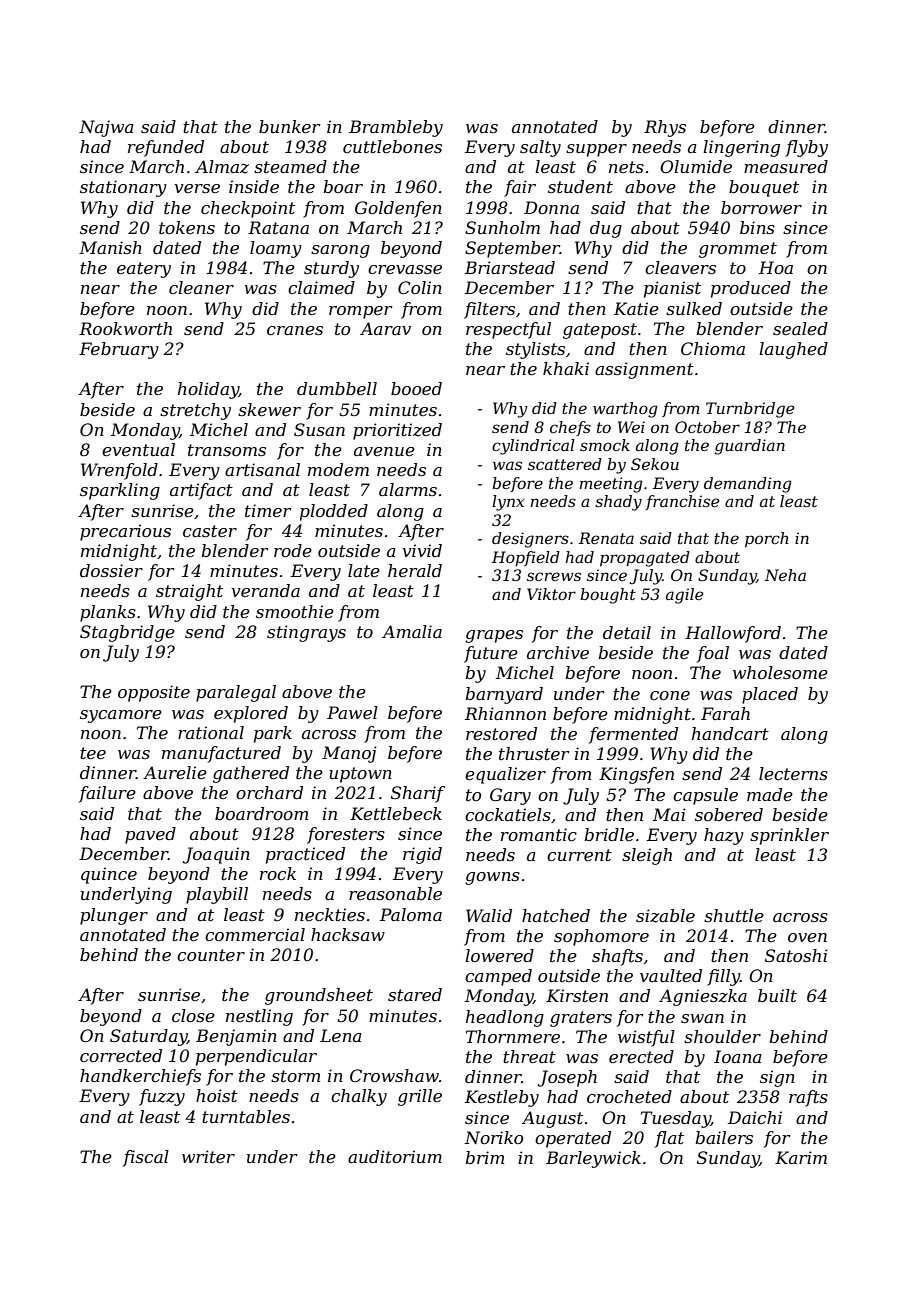 The height and width of the screenshot is (1316, 908). What do you see at coordinates (251, 714) in the screenshot?
I see `explored` at bounding box center [251, 714].
